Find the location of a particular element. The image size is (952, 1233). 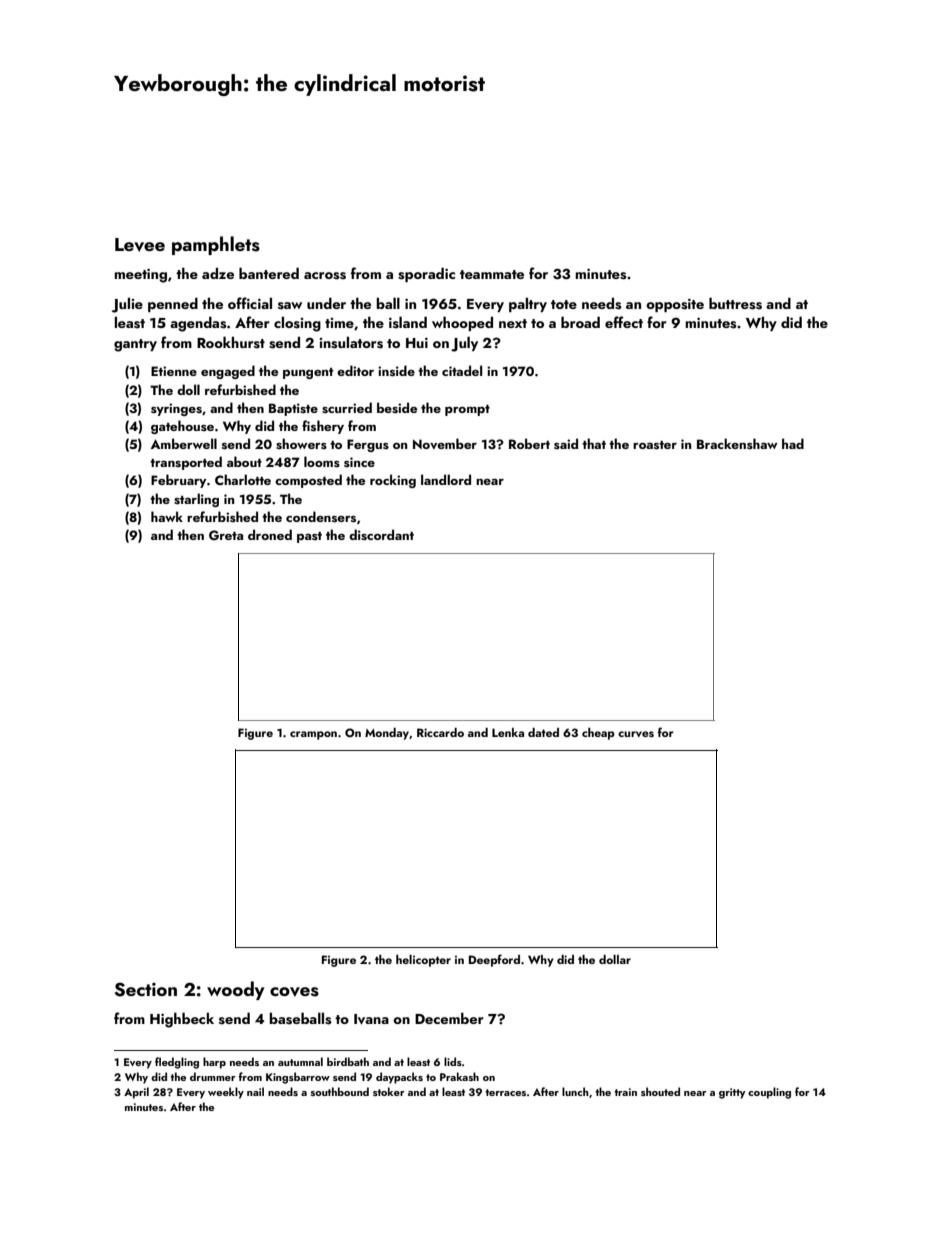

buttress is located at coordinates (735, 303).
